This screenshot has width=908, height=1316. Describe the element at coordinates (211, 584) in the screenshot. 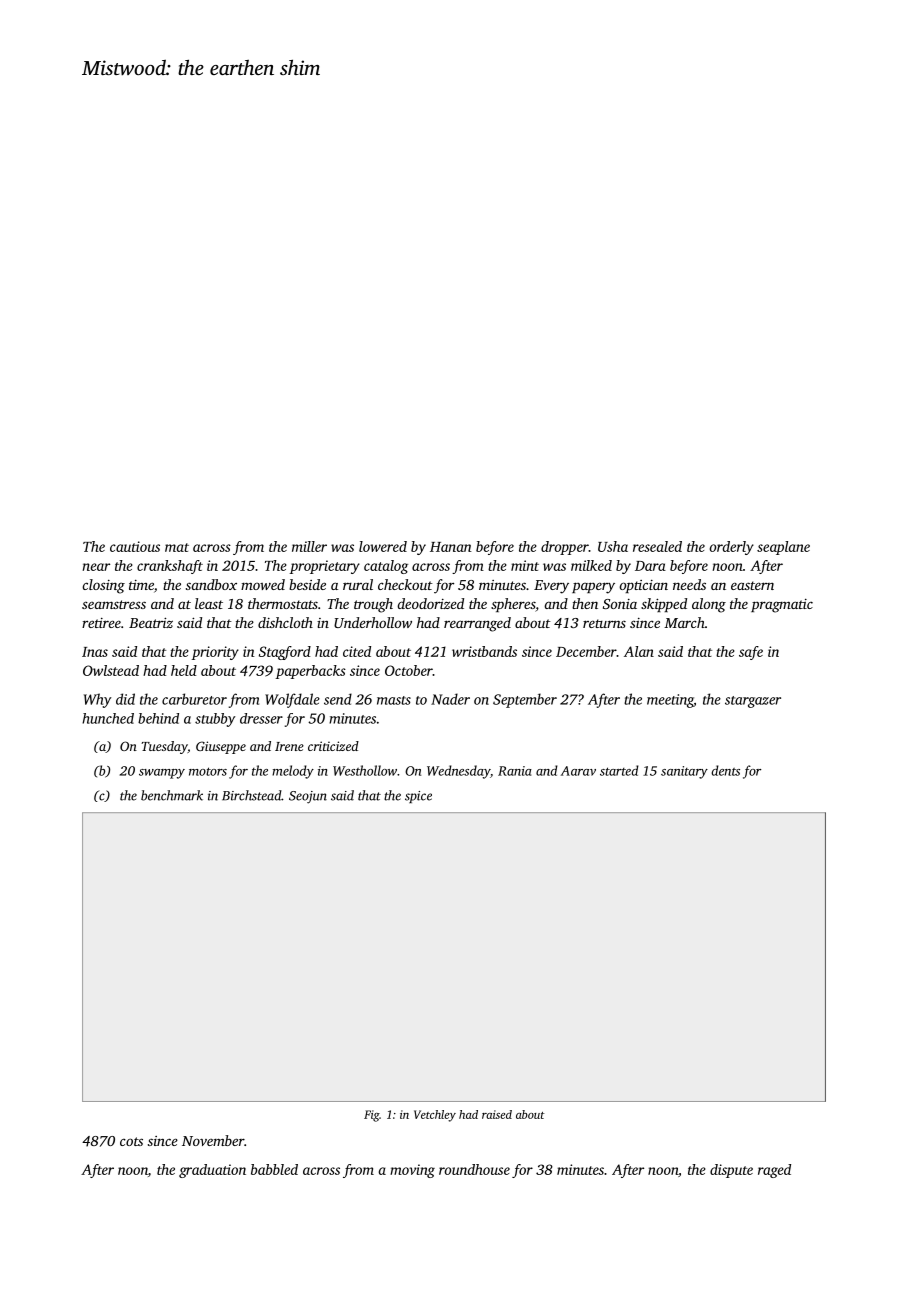

I see `sandbox` at that location.
